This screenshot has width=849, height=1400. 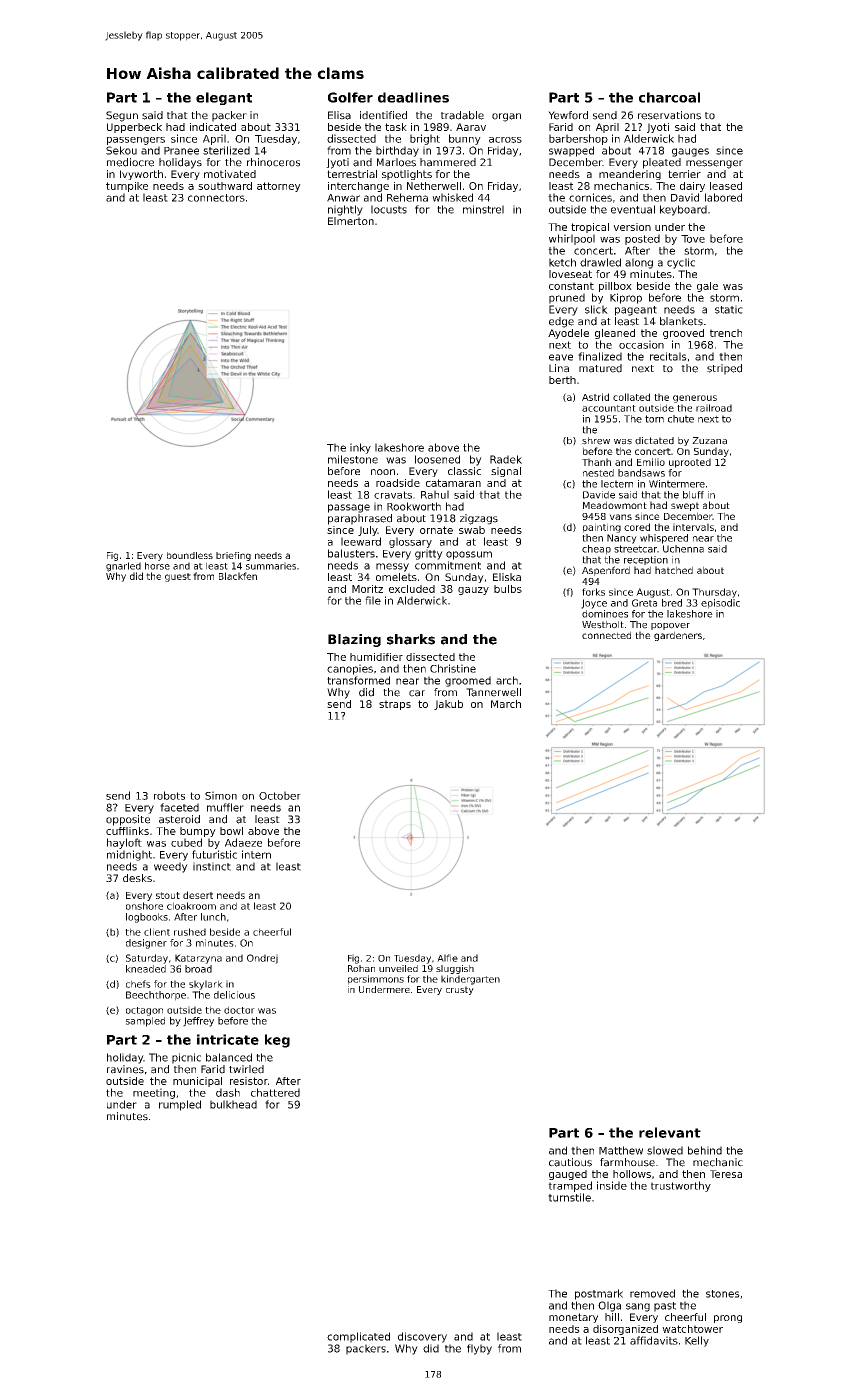 I want to click on Greta, so click(x=644, y=603).
